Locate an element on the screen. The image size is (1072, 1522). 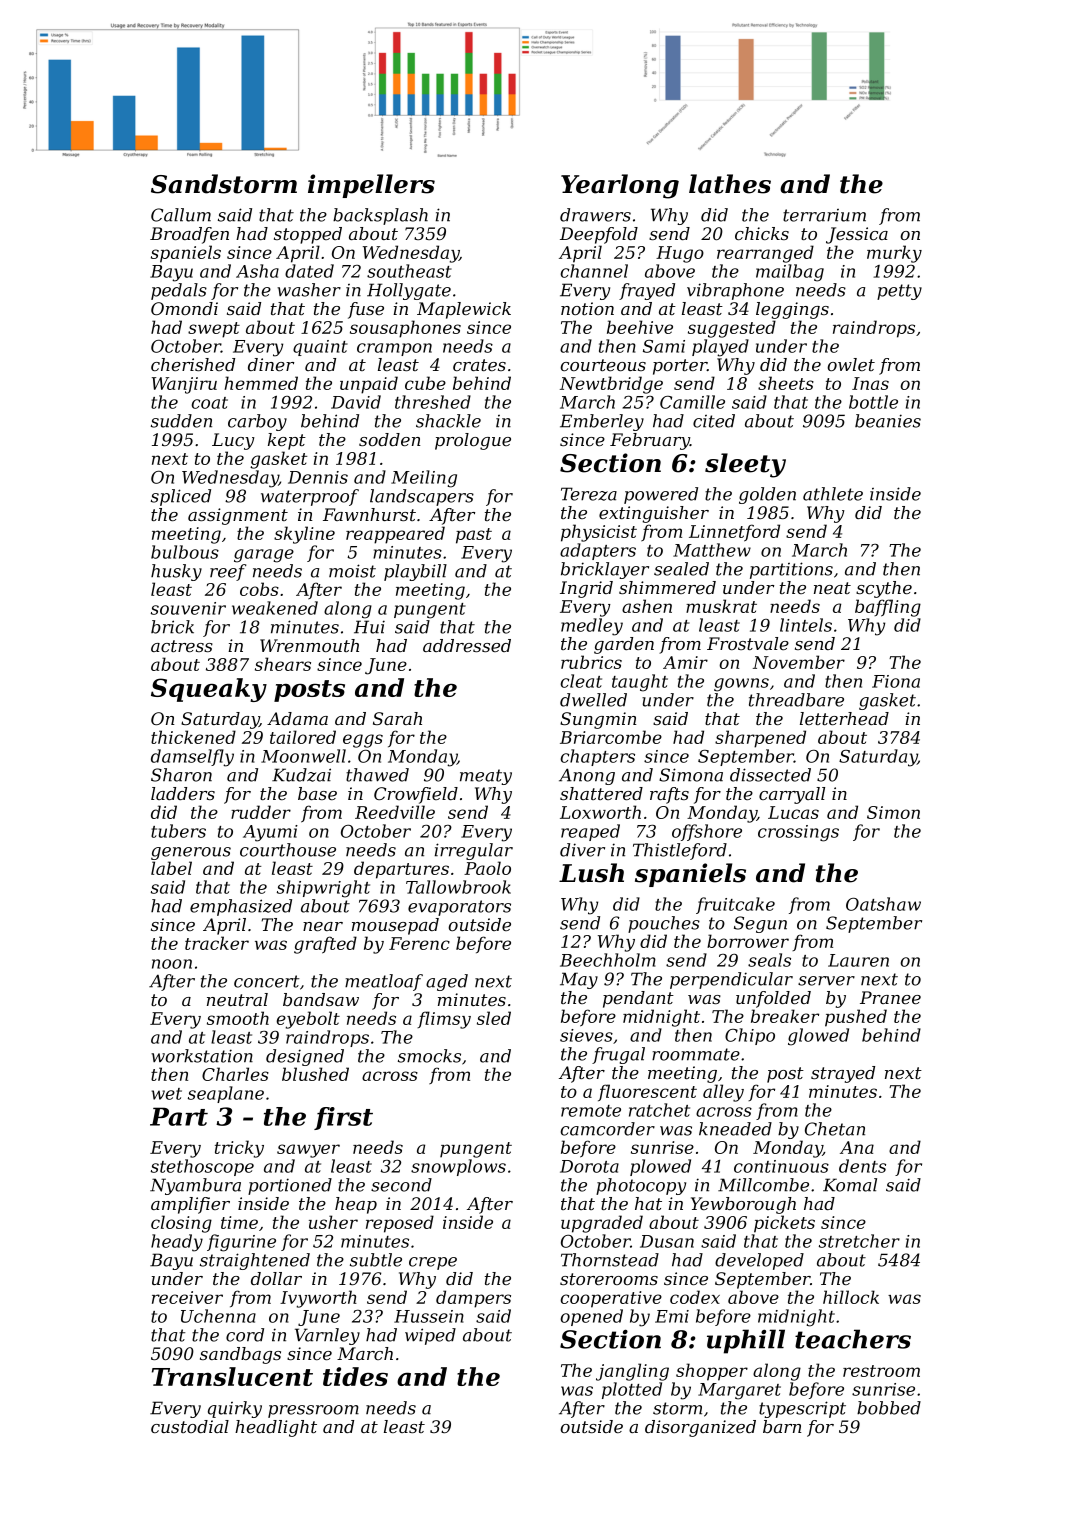
backsplash is located at coordinates (380, 216).
